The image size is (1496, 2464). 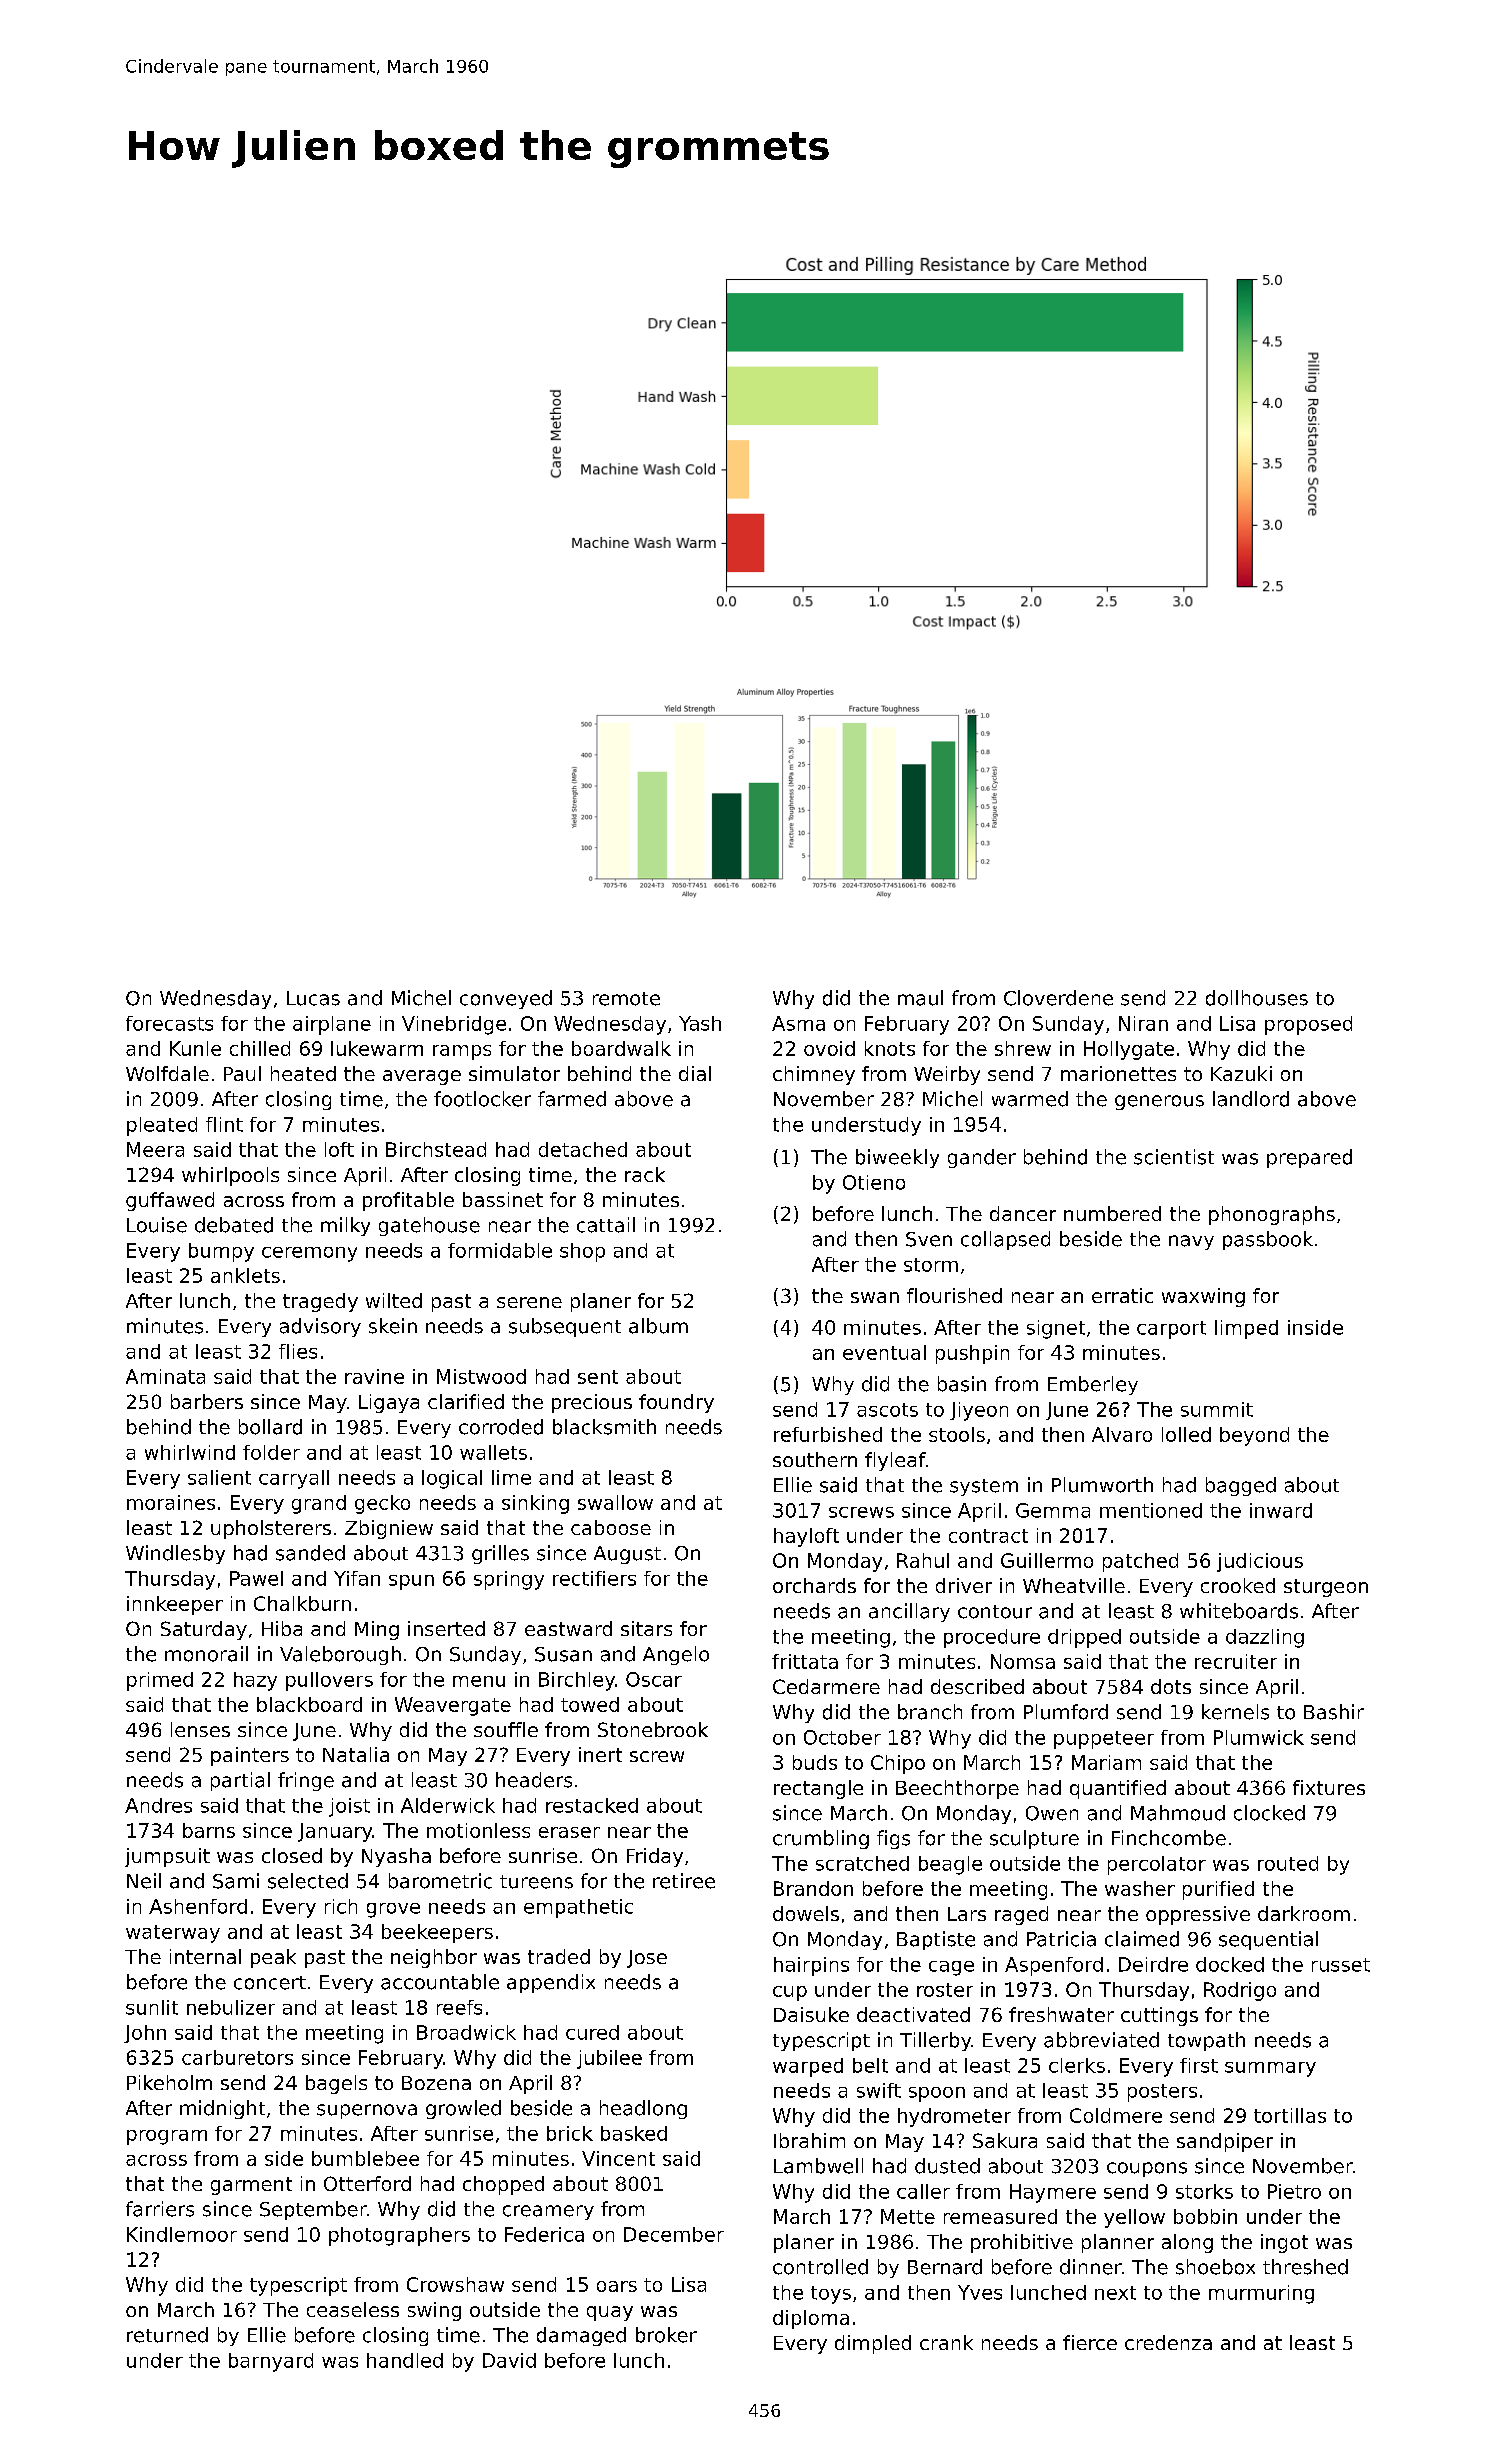 What do you see at coordinates (1058, 998) in the screenshot?
I see `Cloverdene` at bounding box center [1058, 998].
